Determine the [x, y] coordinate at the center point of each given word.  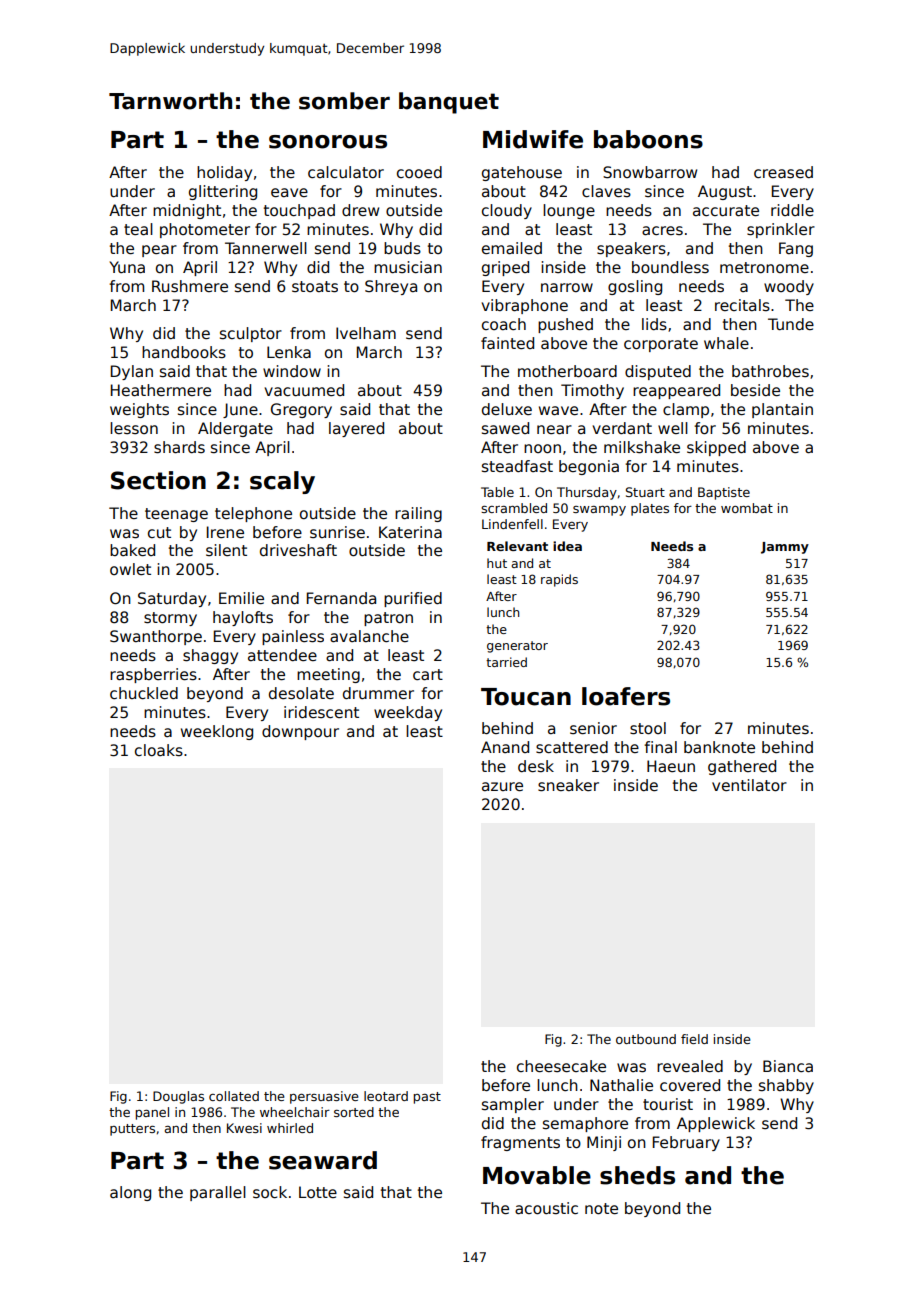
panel [152, 1113]
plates [650, 509]
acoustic [546, 1208]
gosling [635, 287]
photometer [205, 230]
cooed [419, 172]
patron [388, 619]
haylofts [243, 618]
